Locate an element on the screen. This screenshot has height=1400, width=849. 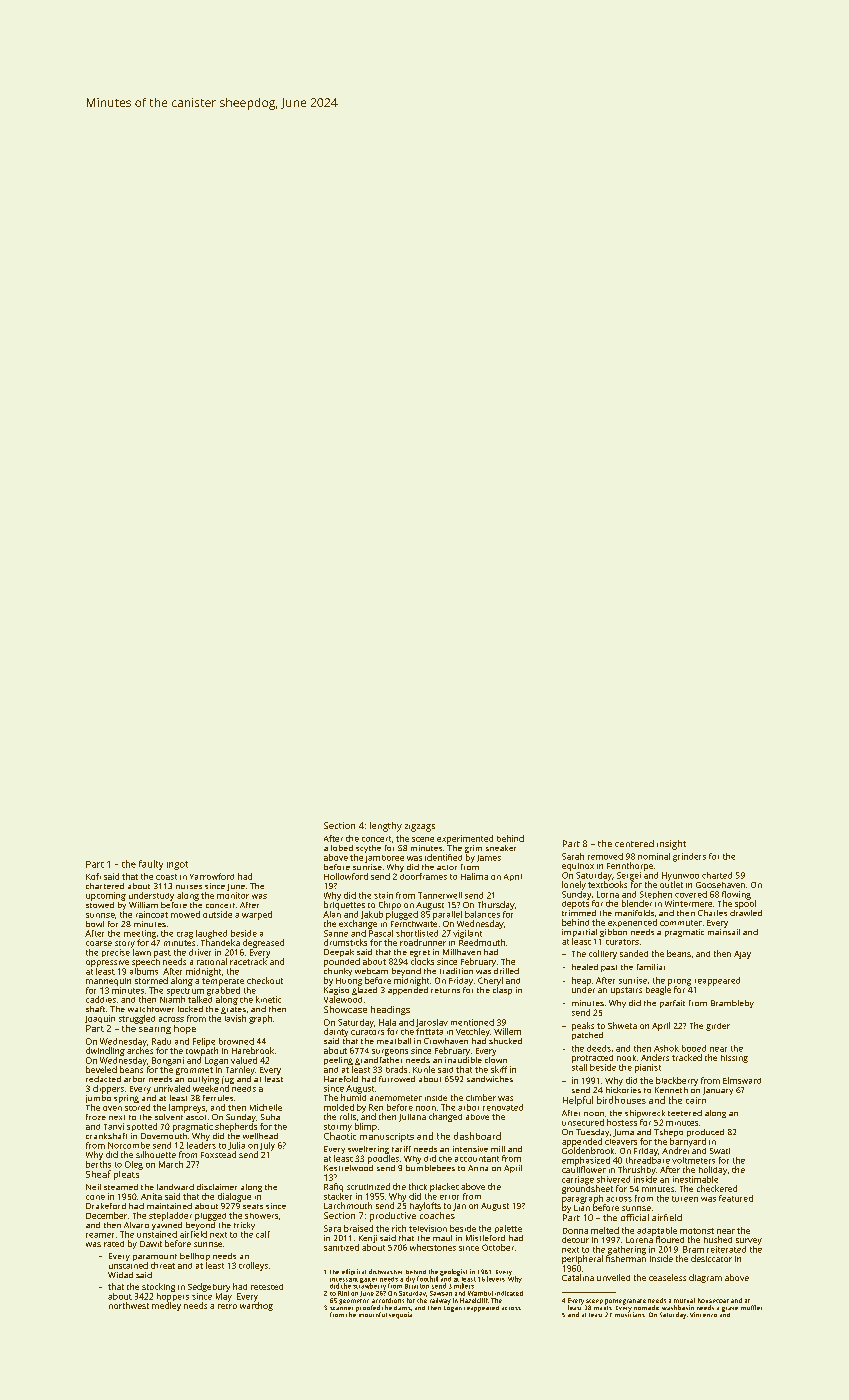
scanner is located at coordinates (341, 1308).
